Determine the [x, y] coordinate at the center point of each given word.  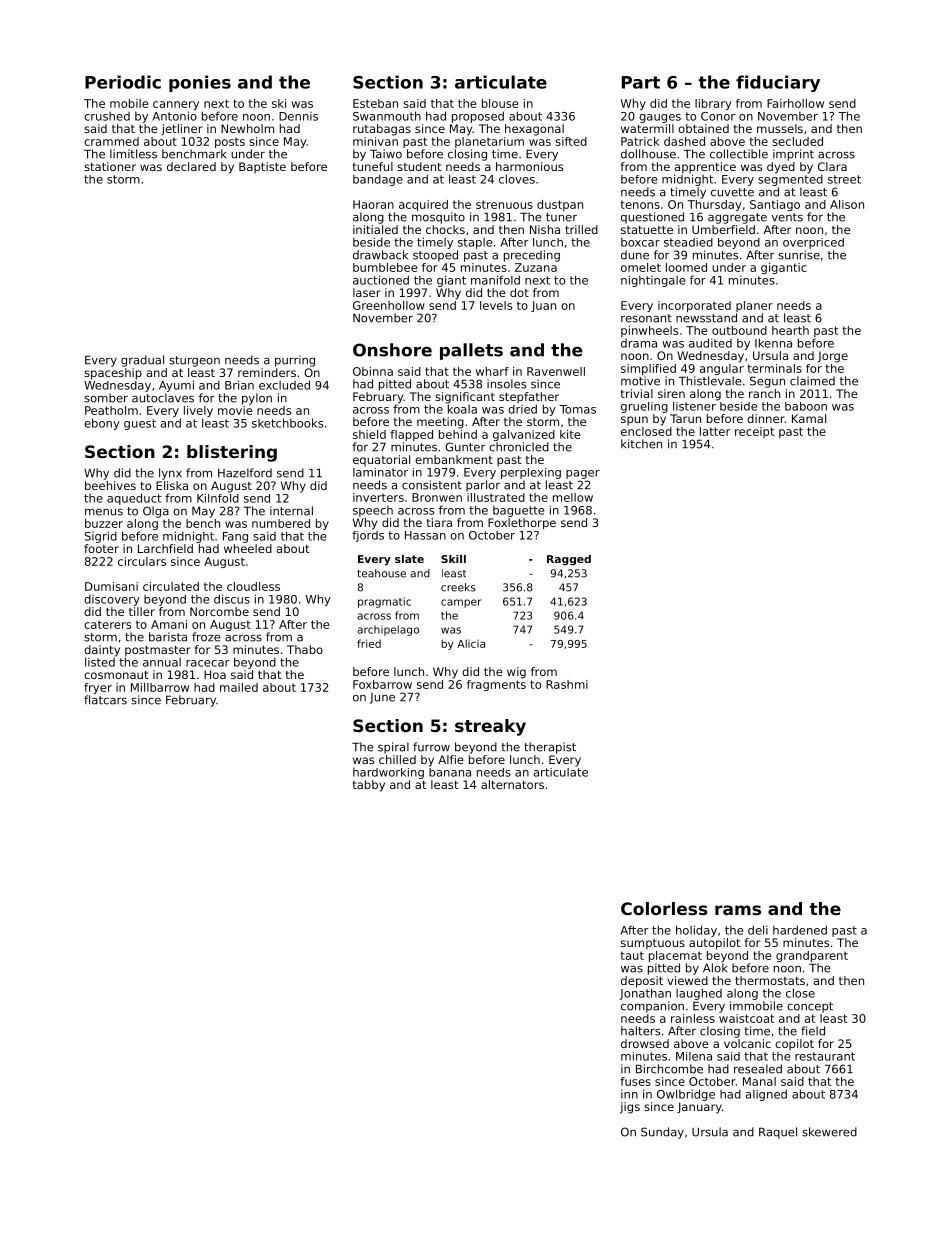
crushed [107, 116]
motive [640, 381]
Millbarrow [160, 687]
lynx [170, 474]
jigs [630, 1108]
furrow [431, 747]
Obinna [373, 371]
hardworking [388, 773]
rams [738, 910]
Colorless [664, 908]
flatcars [105, 700]
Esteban [375, 103]
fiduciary [778, 83]
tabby [369, 786]
